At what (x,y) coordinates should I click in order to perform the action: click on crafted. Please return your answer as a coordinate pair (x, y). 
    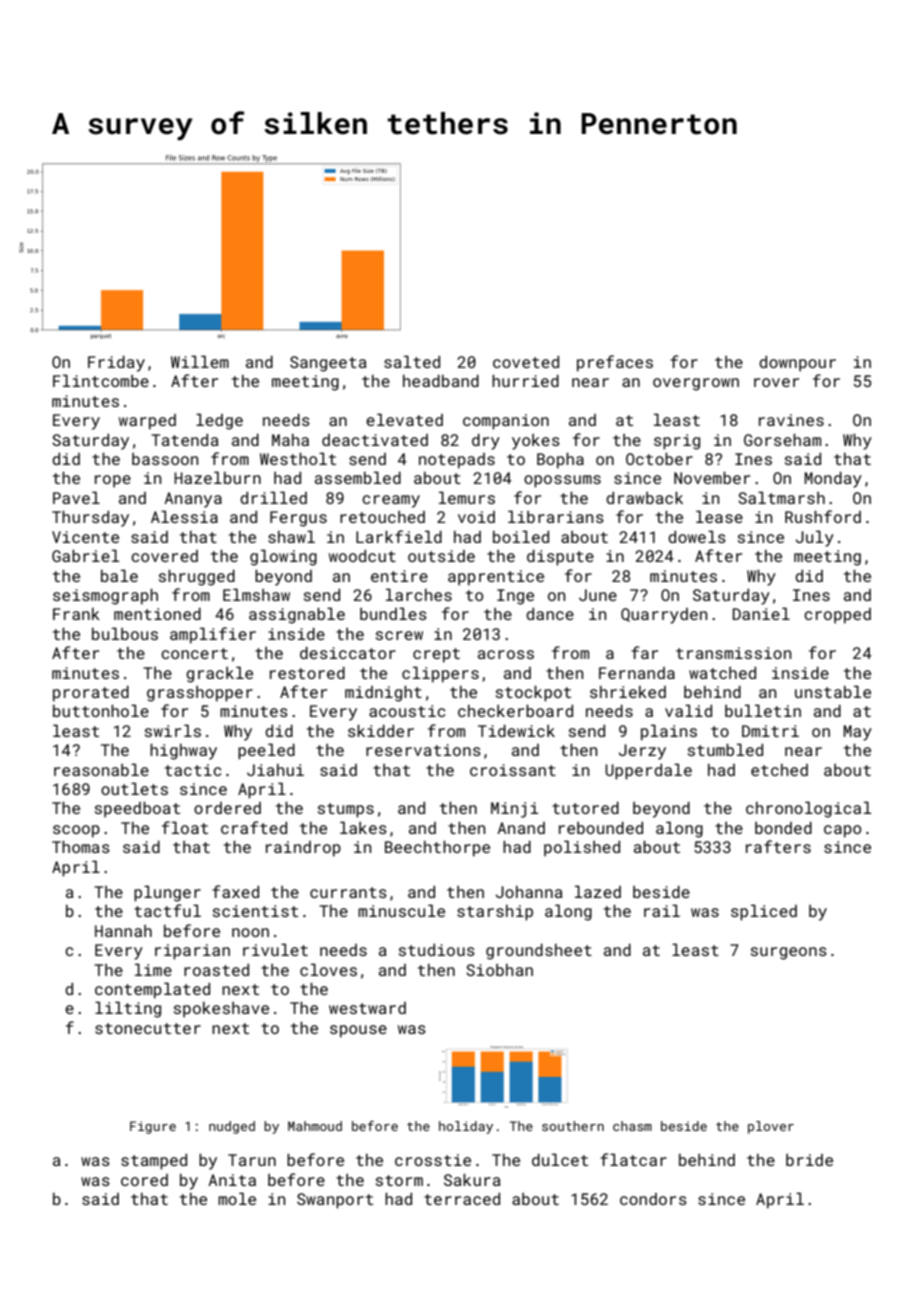
    Looking at the image, I should click on (254, 827).
